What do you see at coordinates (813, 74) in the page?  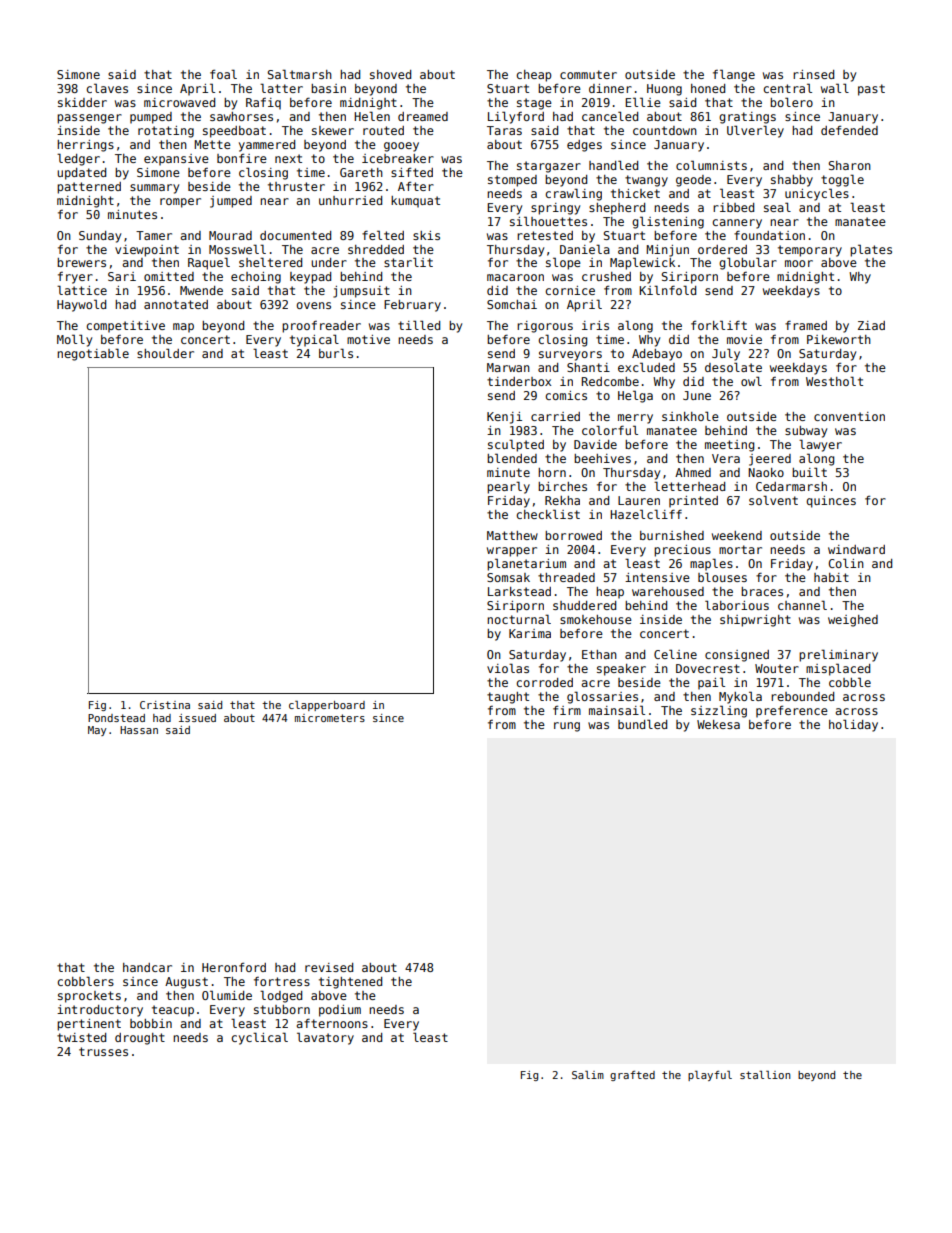 I see `rinsed` at bounding box center [813, 74].
